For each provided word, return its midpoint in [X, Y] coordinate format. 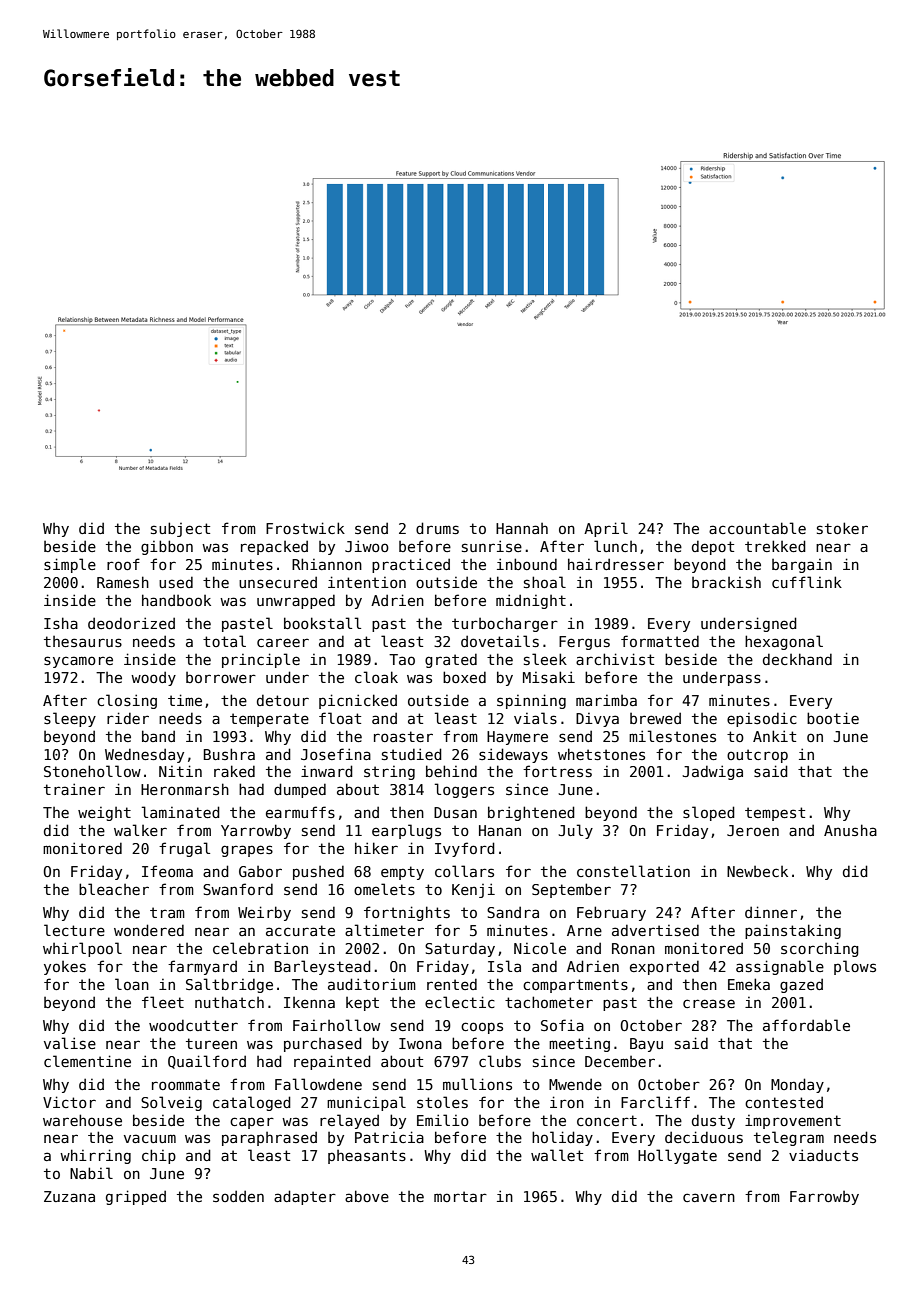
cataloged [252, 1103]
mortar [460, 1196]
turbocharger [505, 624]
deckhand [797, 659]
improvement [793, 1122]
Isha [61, 623]
